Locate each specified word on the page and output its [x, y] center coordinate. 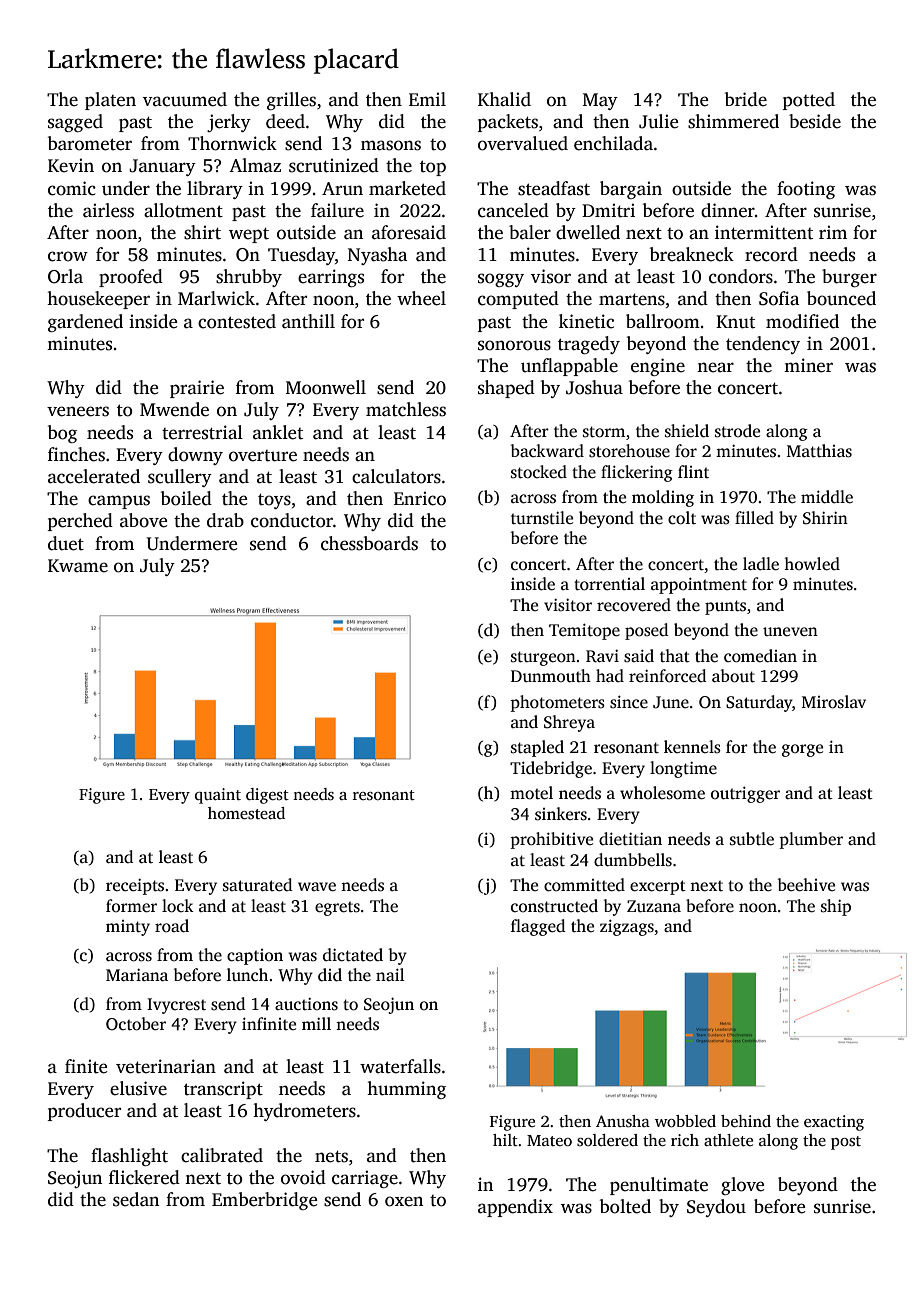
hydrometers [304, 1112]
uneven [790, 632]
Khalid [504, 99]
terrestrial [202, 432]
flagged [538, 927]
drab [225, 520]
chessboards [369, 543]
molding [663, 498]
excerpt [658, 887]
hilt [505, 1140]
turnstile [542, 518]
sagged [75, 123]
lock [178, 906]
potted [809, 101]
